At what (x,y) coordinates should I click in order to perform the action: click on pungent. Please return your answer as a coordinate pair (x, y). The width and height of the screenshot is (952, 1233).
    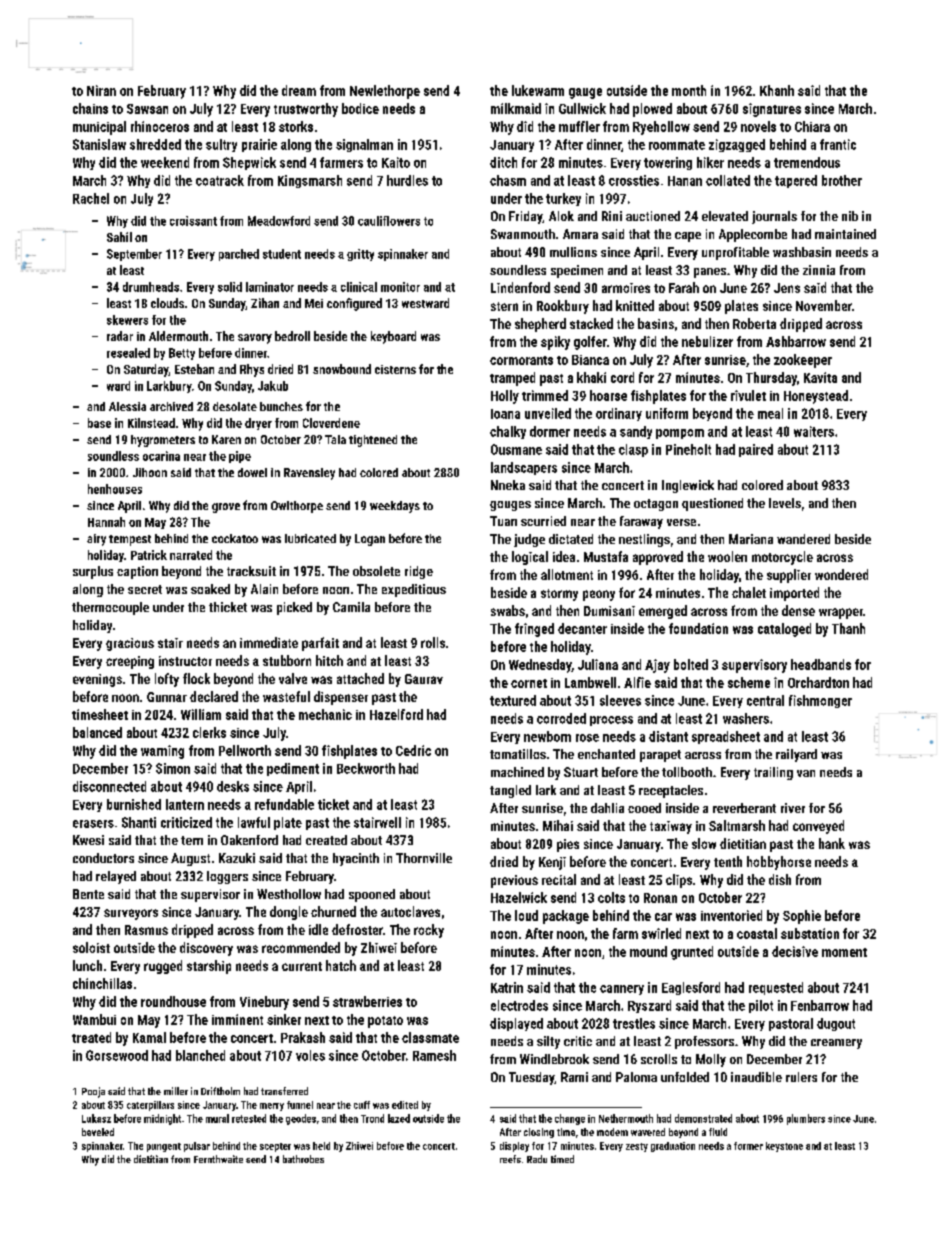
    Looking at the image, I should click on (164, 1147).
